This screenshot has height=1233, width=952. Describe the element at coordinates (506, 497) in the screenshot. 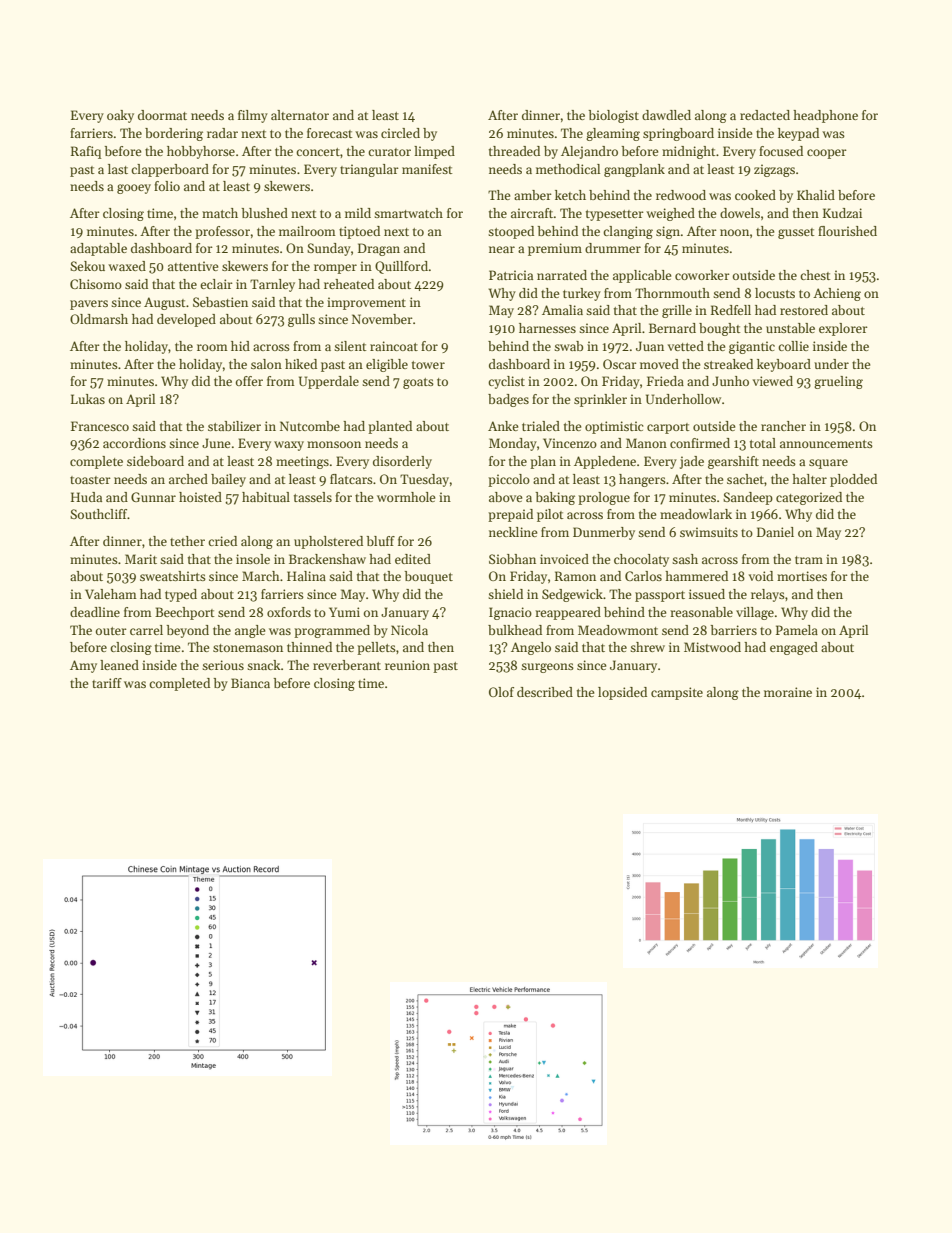

I see `above` at that location.
